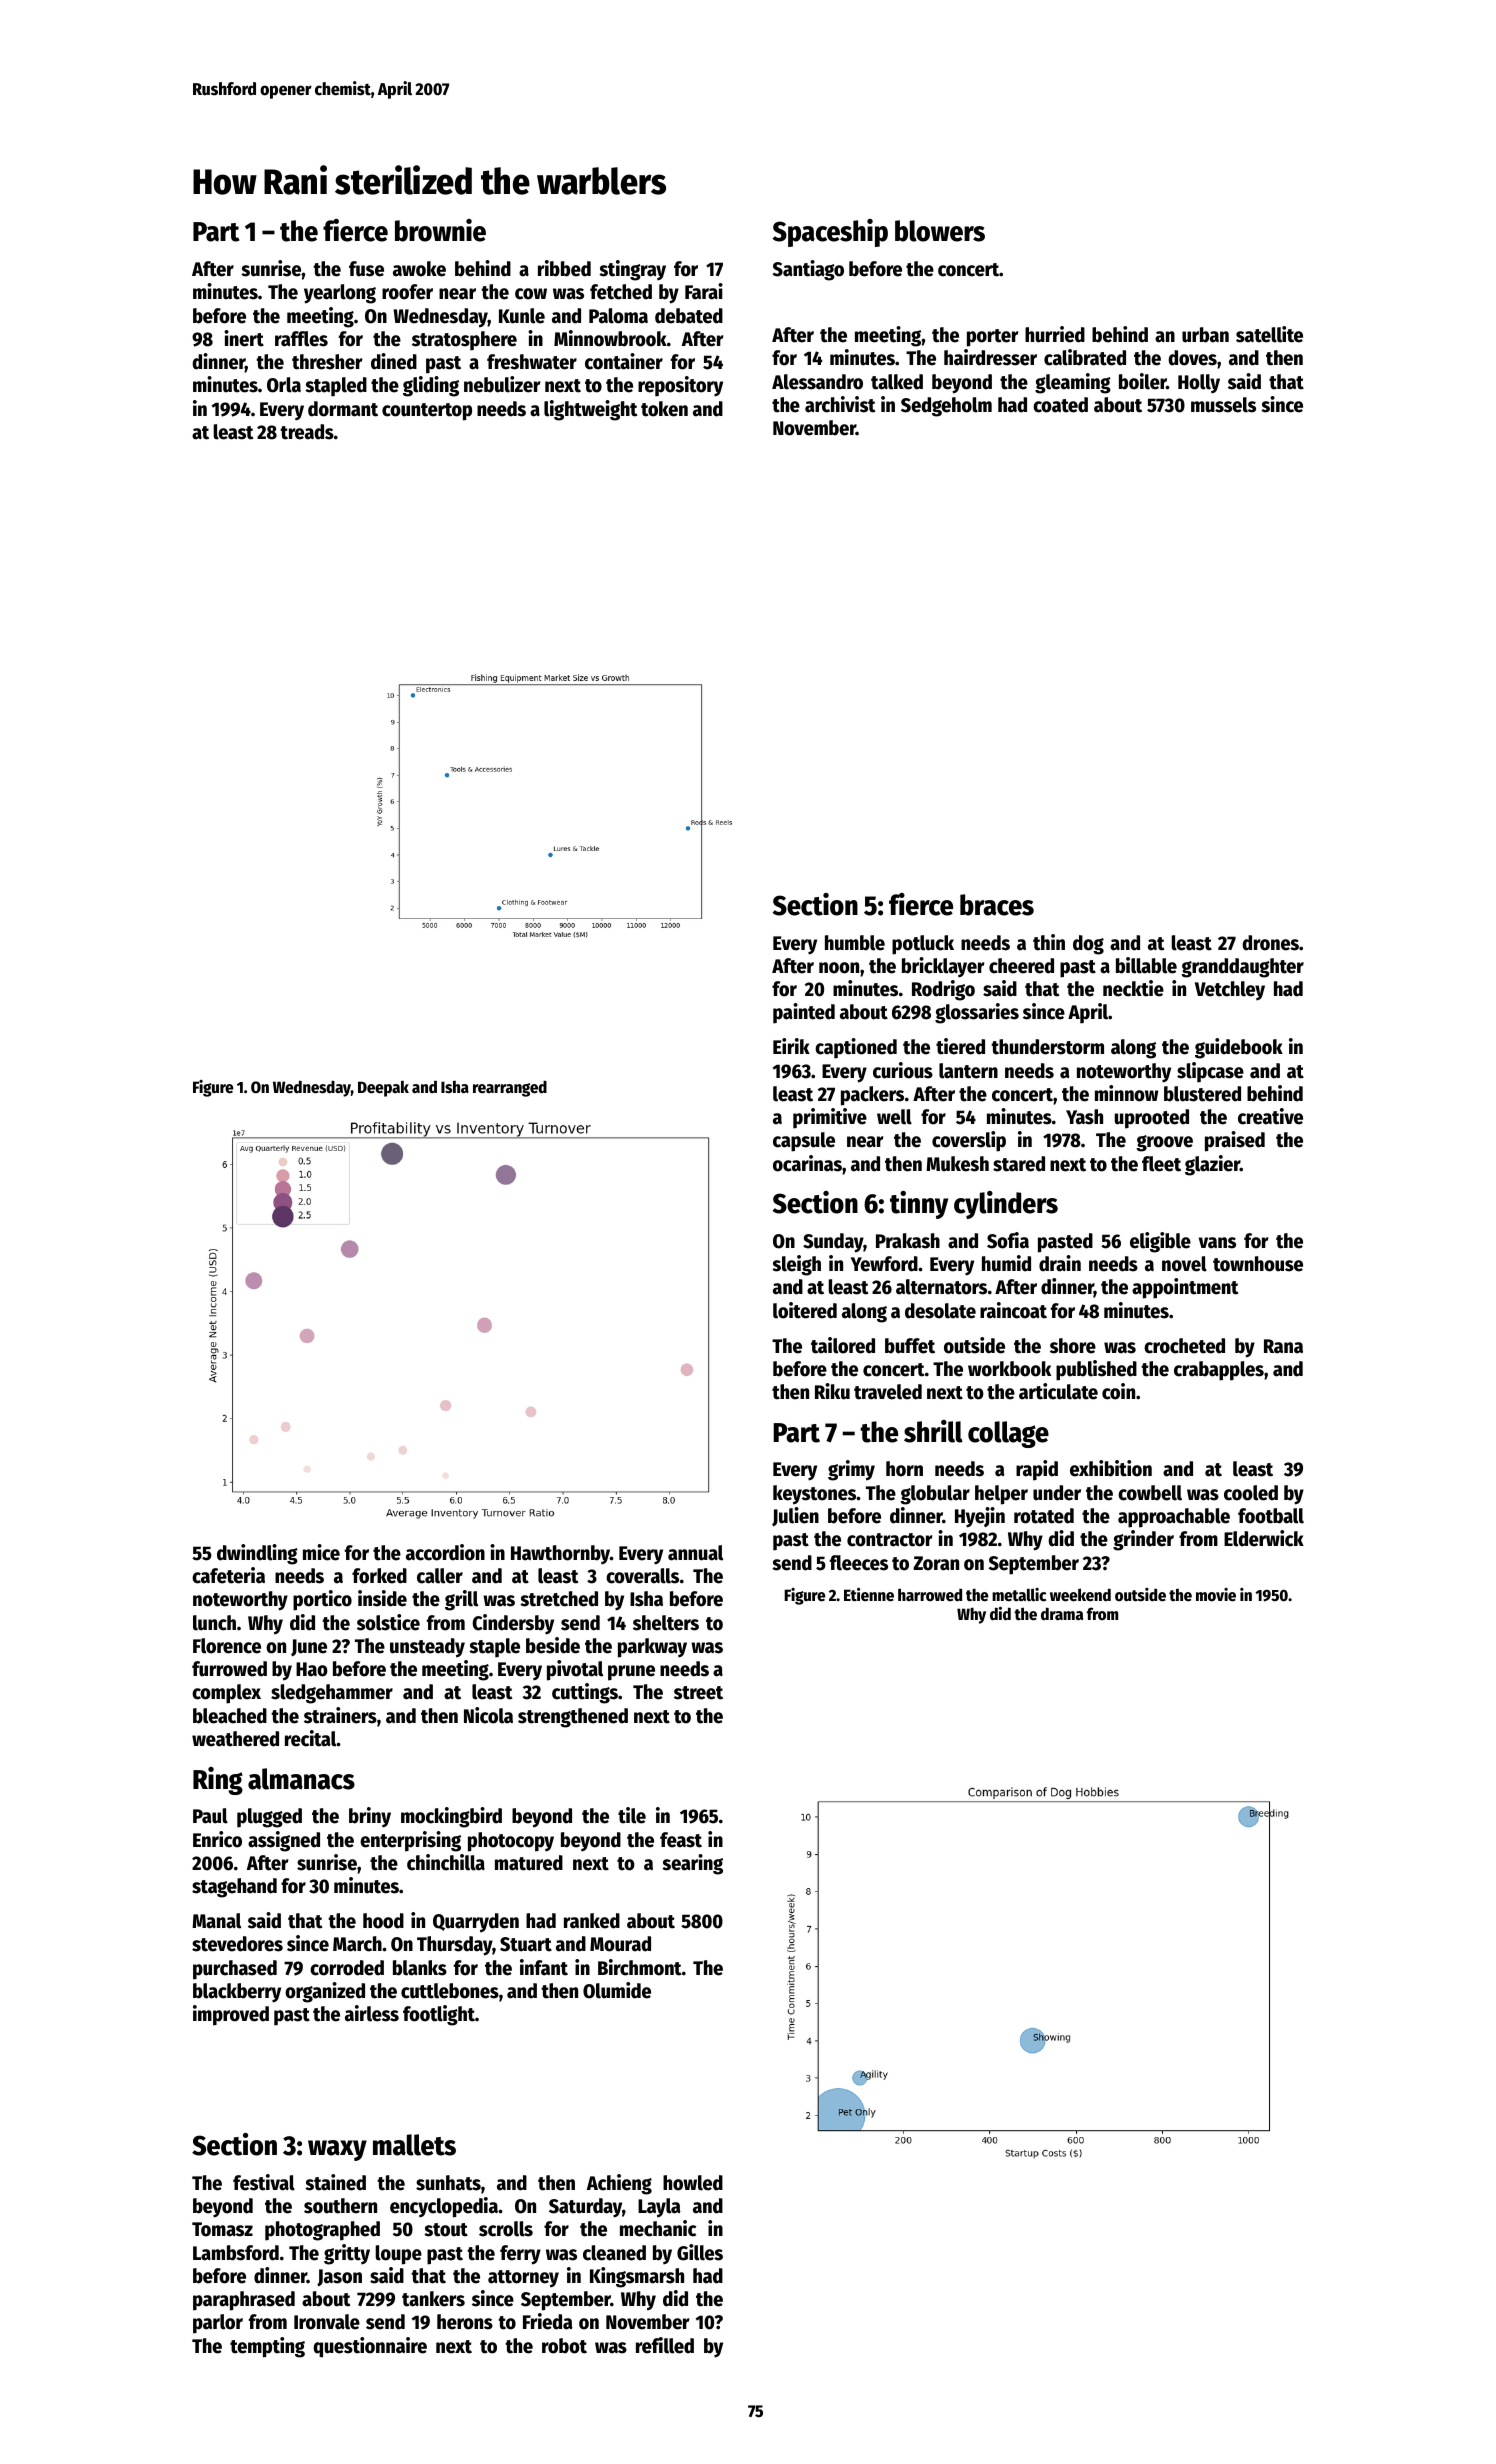 The height and width of the page is (2464, 1496). Describe the element at coordinates (693, 2183) in the page. I see `howled` at that location.
